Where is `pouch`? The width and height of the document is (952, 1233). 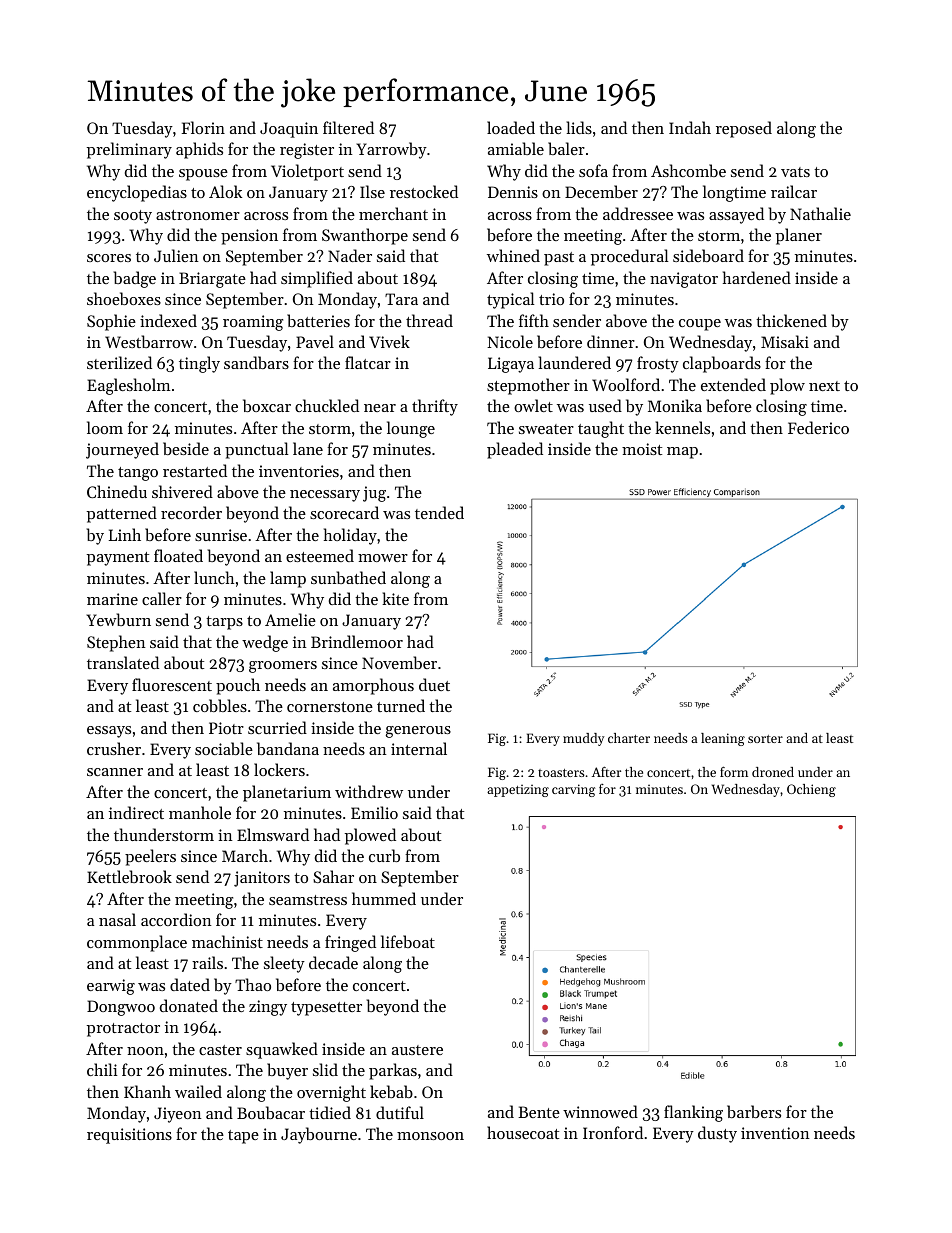 pouch is located at coordinates (238, 686).
